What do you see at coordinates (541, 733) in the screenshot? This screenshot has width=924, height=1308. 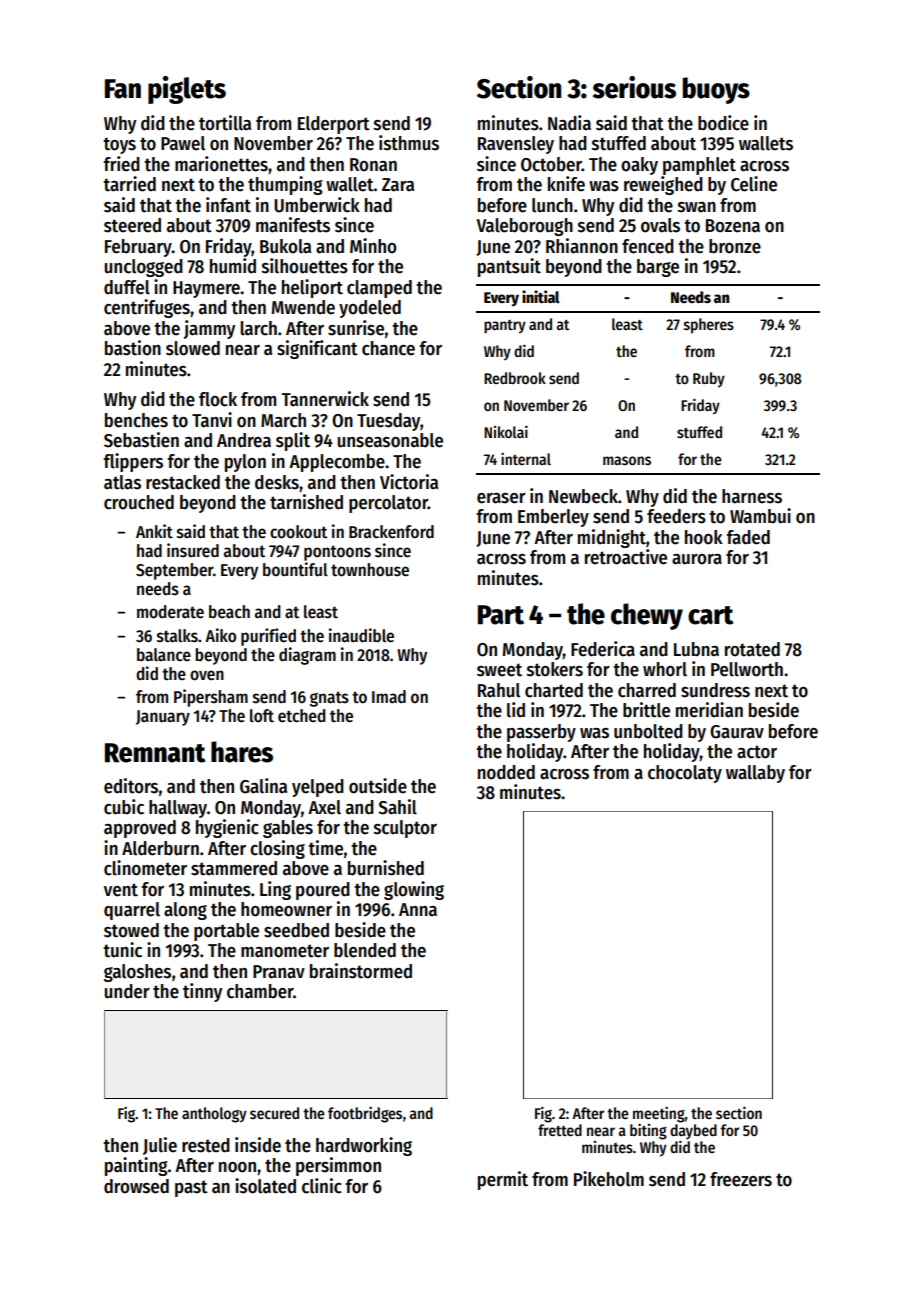 I see `passerby` at bounding box center [541, 733].
